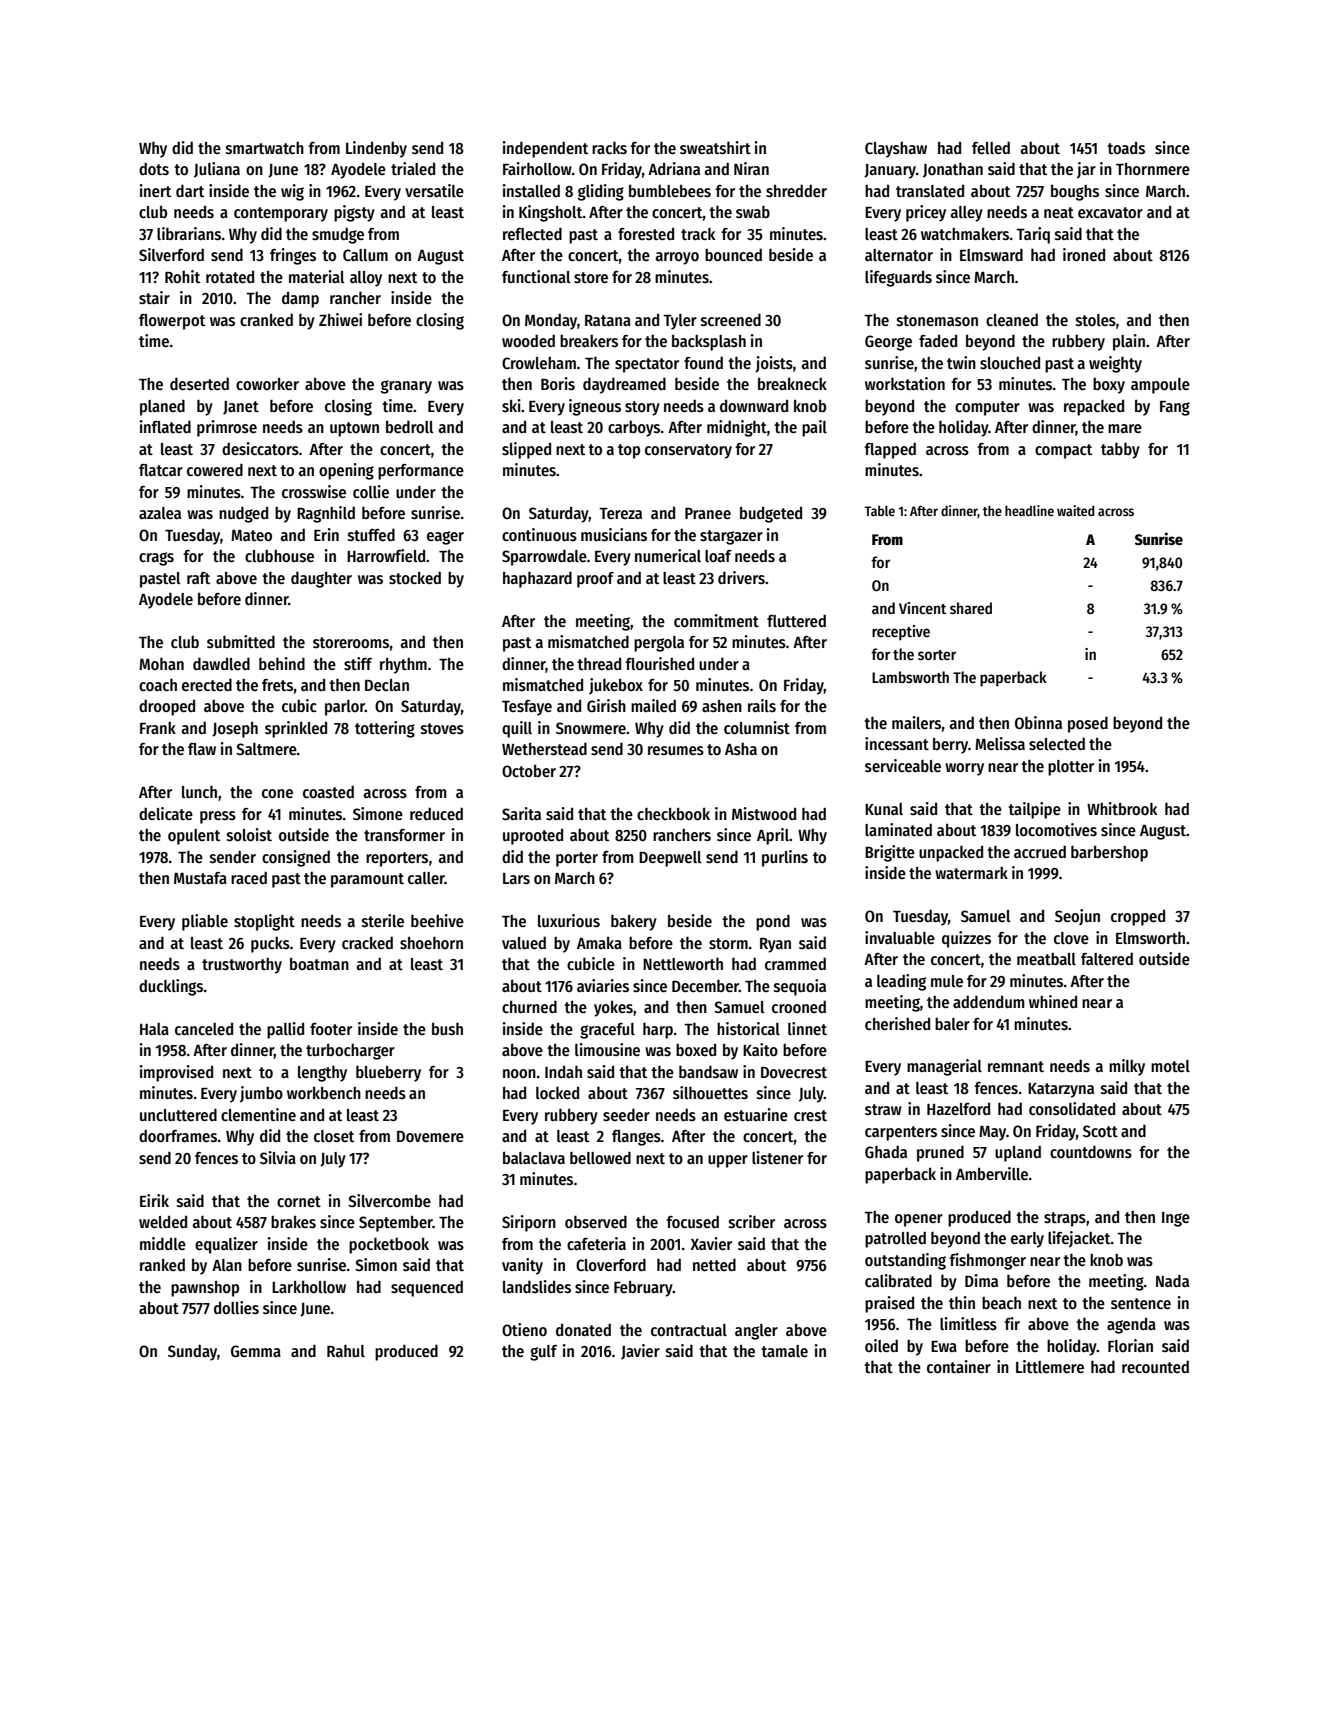  I want to click on Clayshaw, so click(896, 150).
